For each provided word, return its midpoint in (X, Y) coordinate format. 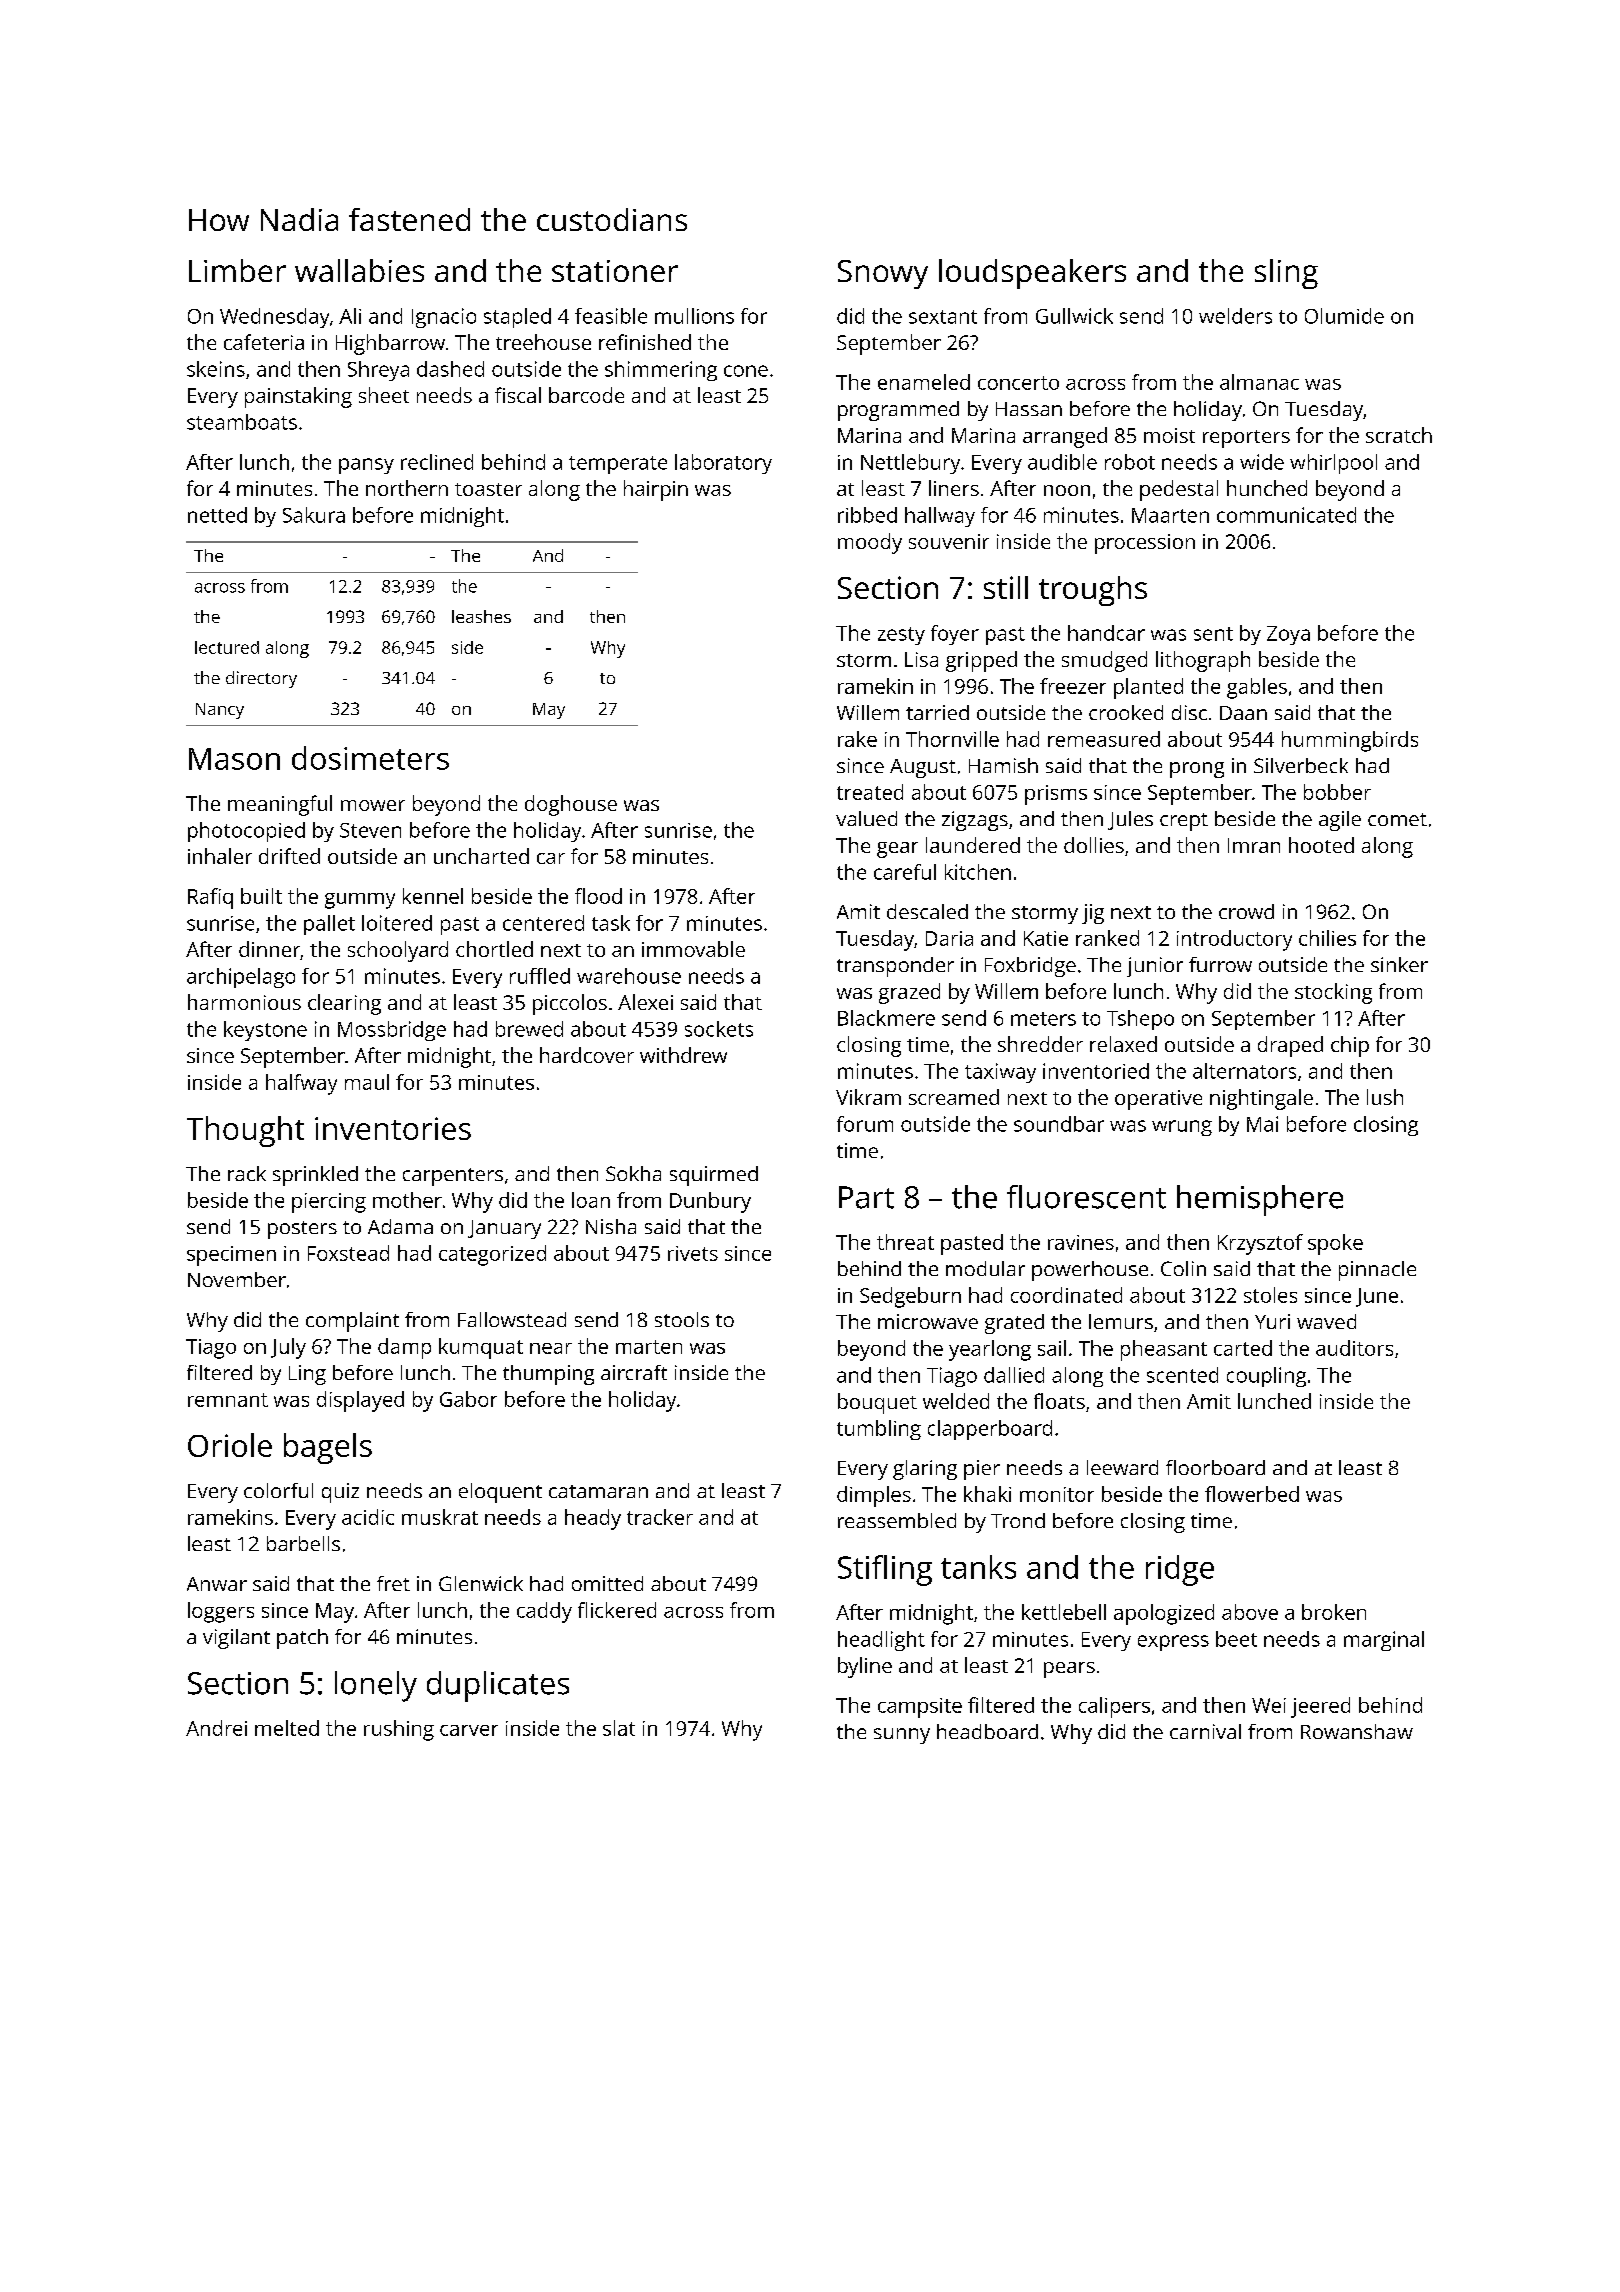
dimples (874, 1496)
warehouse (629, 976)
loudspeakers (1032, 274)
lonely (376, 1686)
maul (367, 1082)
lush (1385, 1097)
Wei (1269, 1705)
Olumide (1344, 316)
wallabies (359, 270)
